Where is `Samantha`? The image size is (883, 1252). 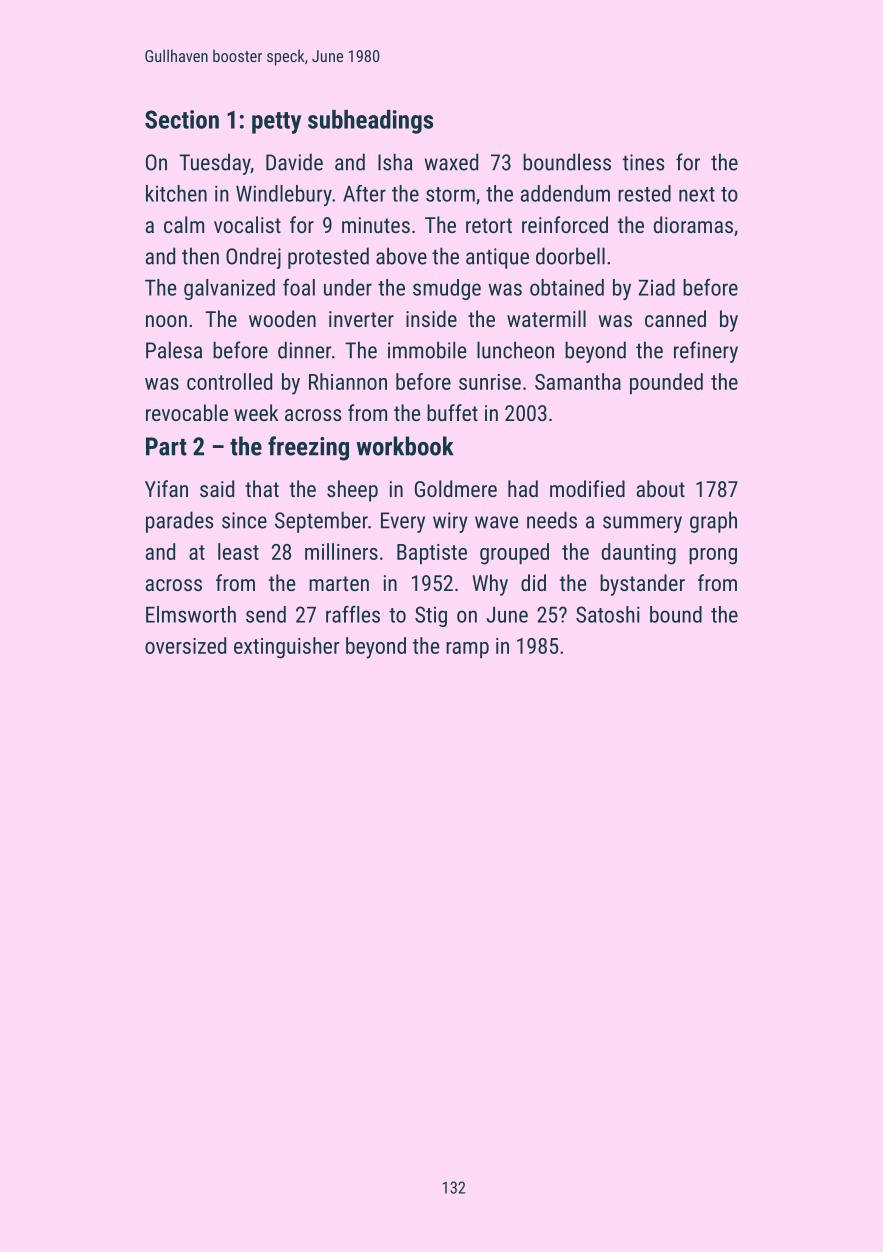 Samantha is located at coordinates (578, 381).
